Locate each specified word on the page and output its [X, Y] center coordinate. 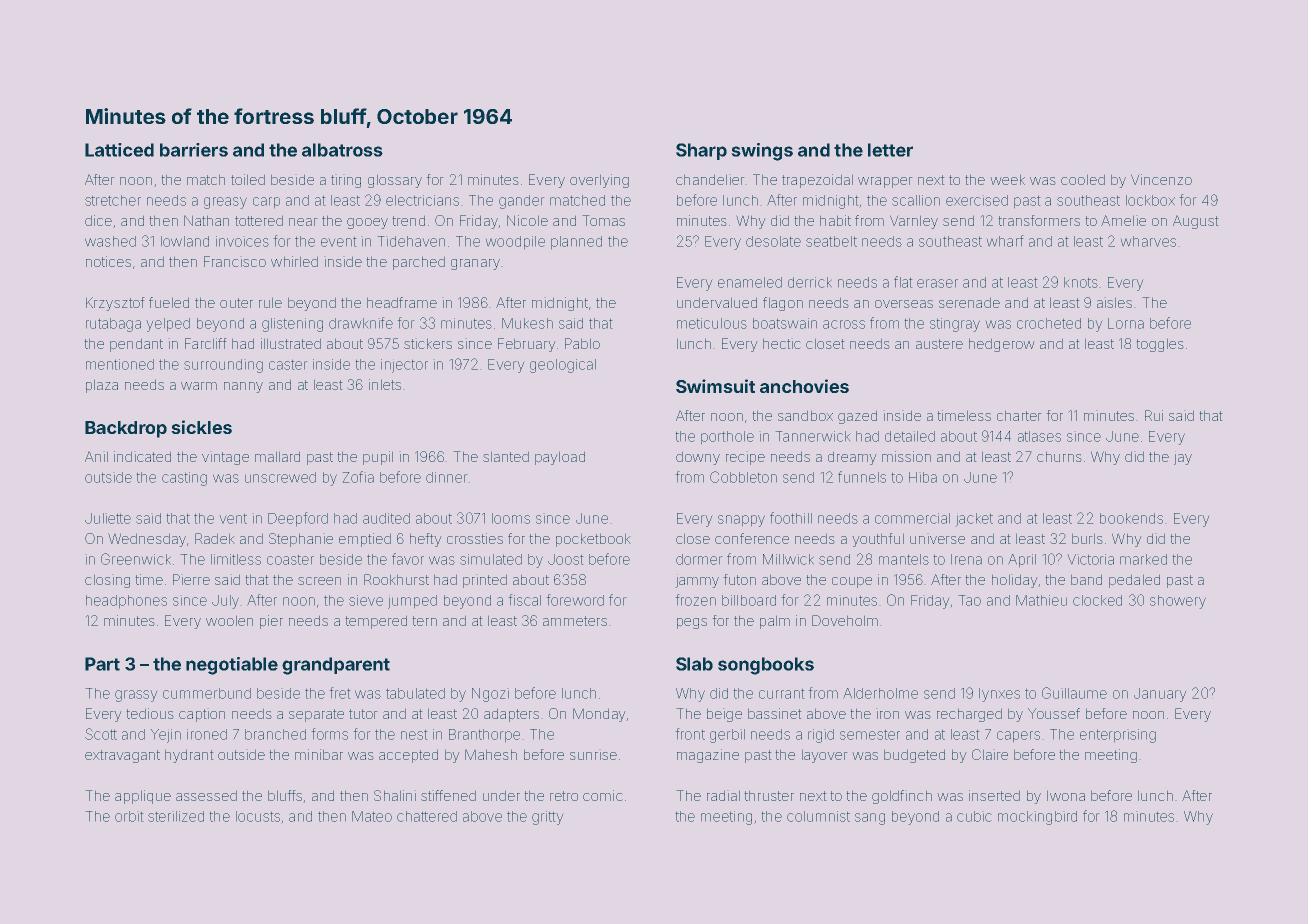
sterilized [176, 816]
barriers [194, 150]
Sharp [701, 151]
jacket [975, 519]
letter [890, 150]
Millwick [788, 559]
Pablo [582, 343]
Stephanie [301, 540]
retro [564, 796]
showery [1178, 602]
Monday [599, 715]
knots [1081, 282]
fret [340, 693]
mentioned [120, 364]
